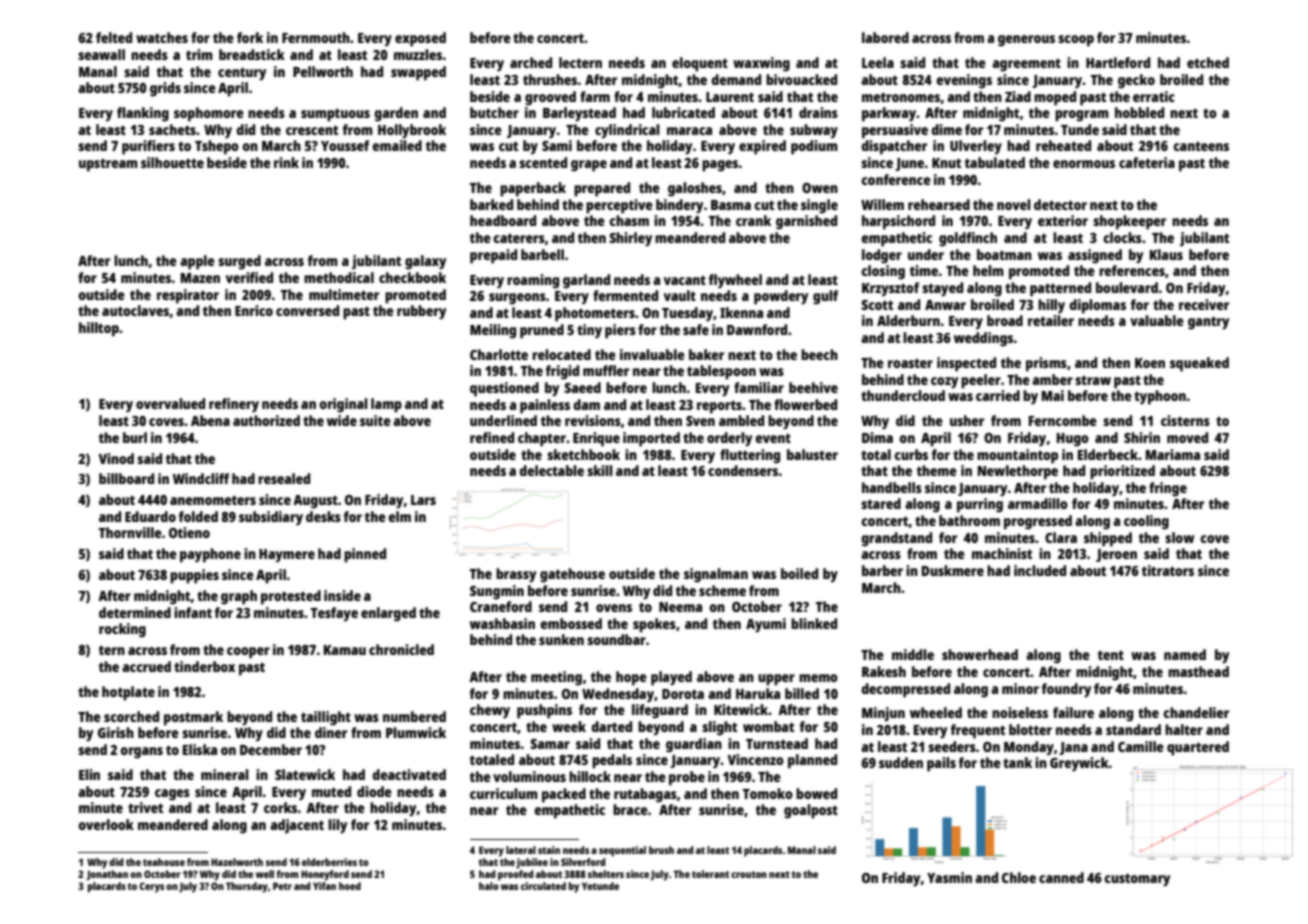 This screenshot has width=1308, height=924. I want to click on accrued, so click(146, 666).
